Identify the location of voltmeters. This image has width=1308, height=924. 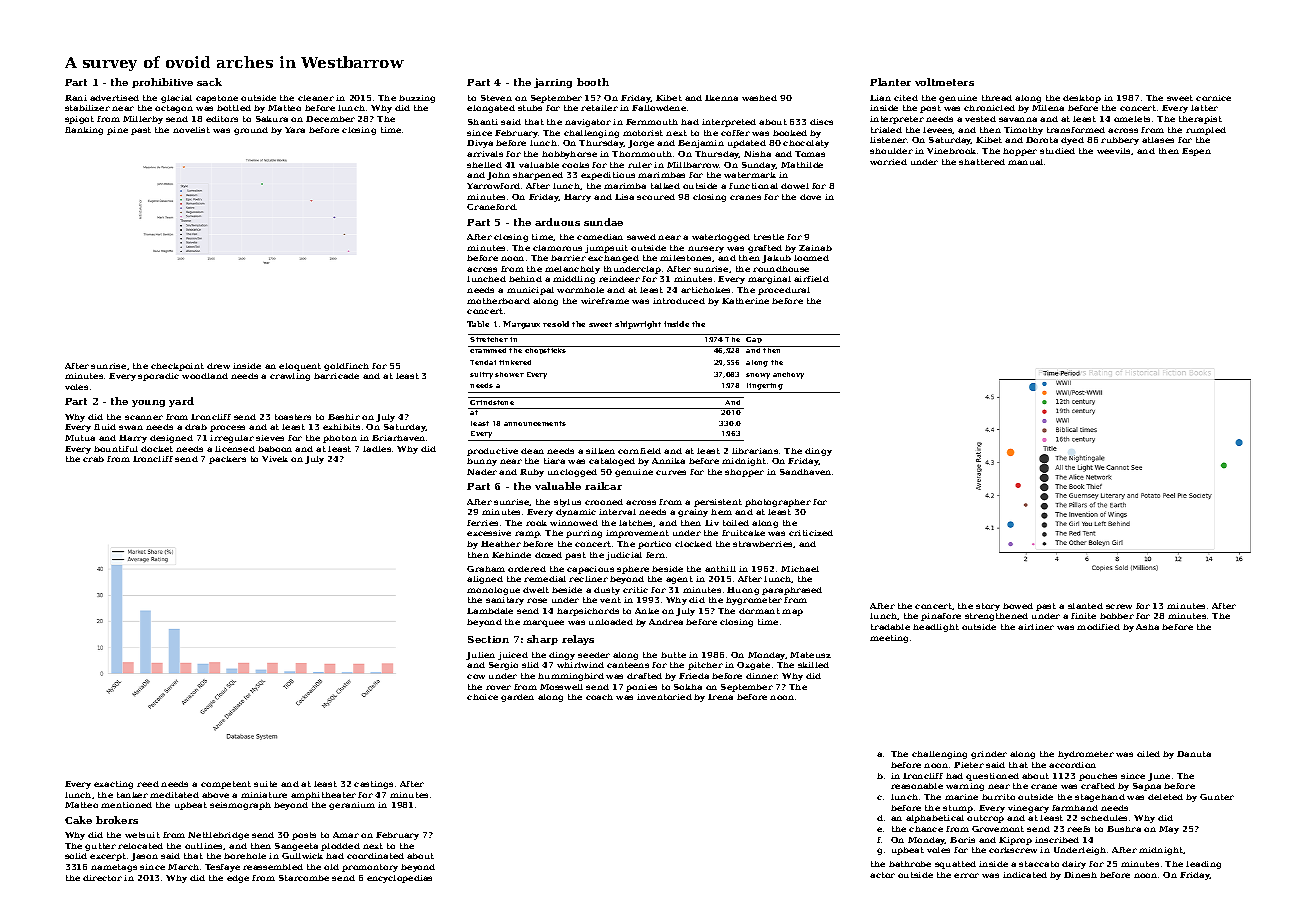
(944, 82).
